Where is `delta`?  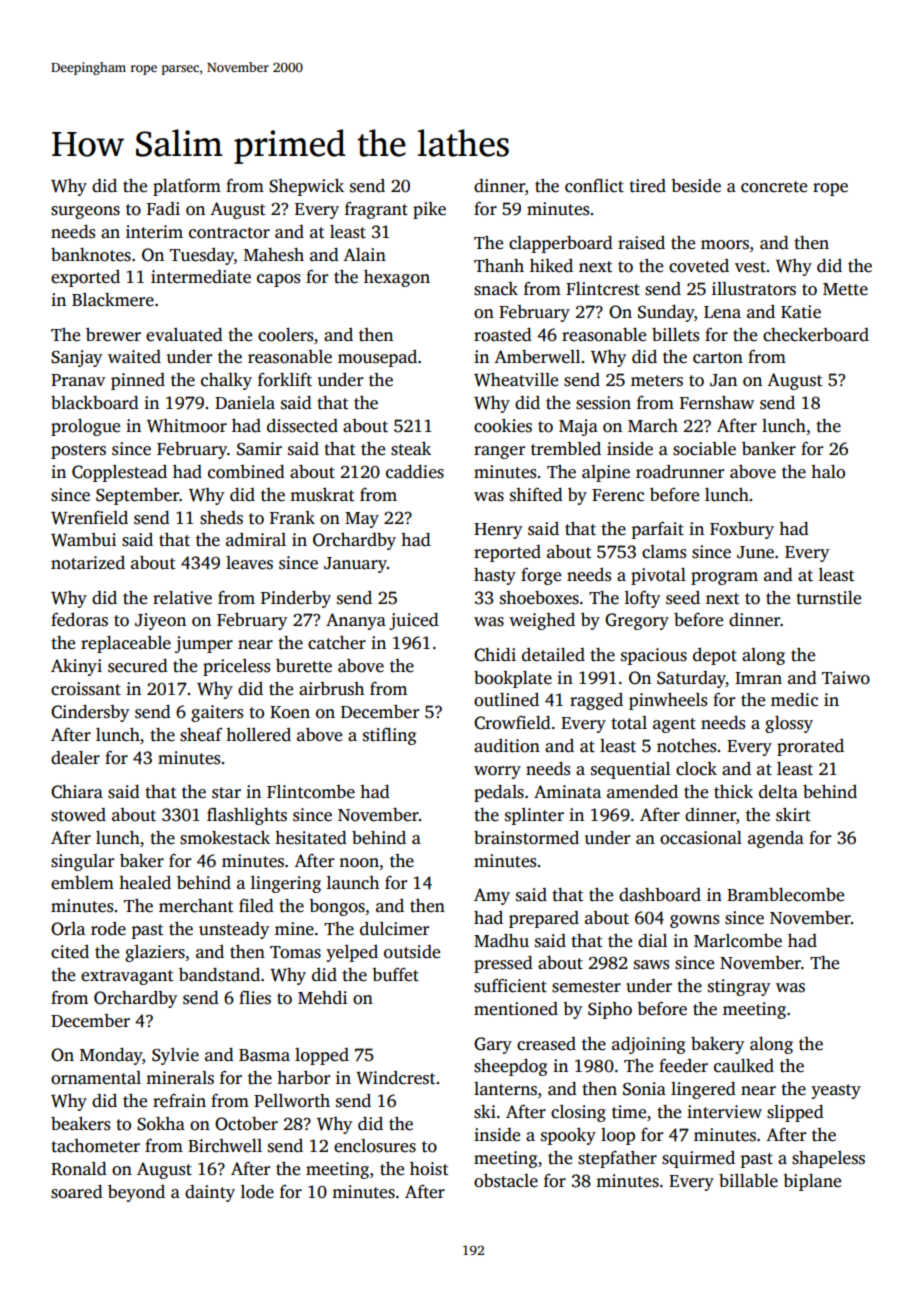
delta is located at coordinates (778, 792).
